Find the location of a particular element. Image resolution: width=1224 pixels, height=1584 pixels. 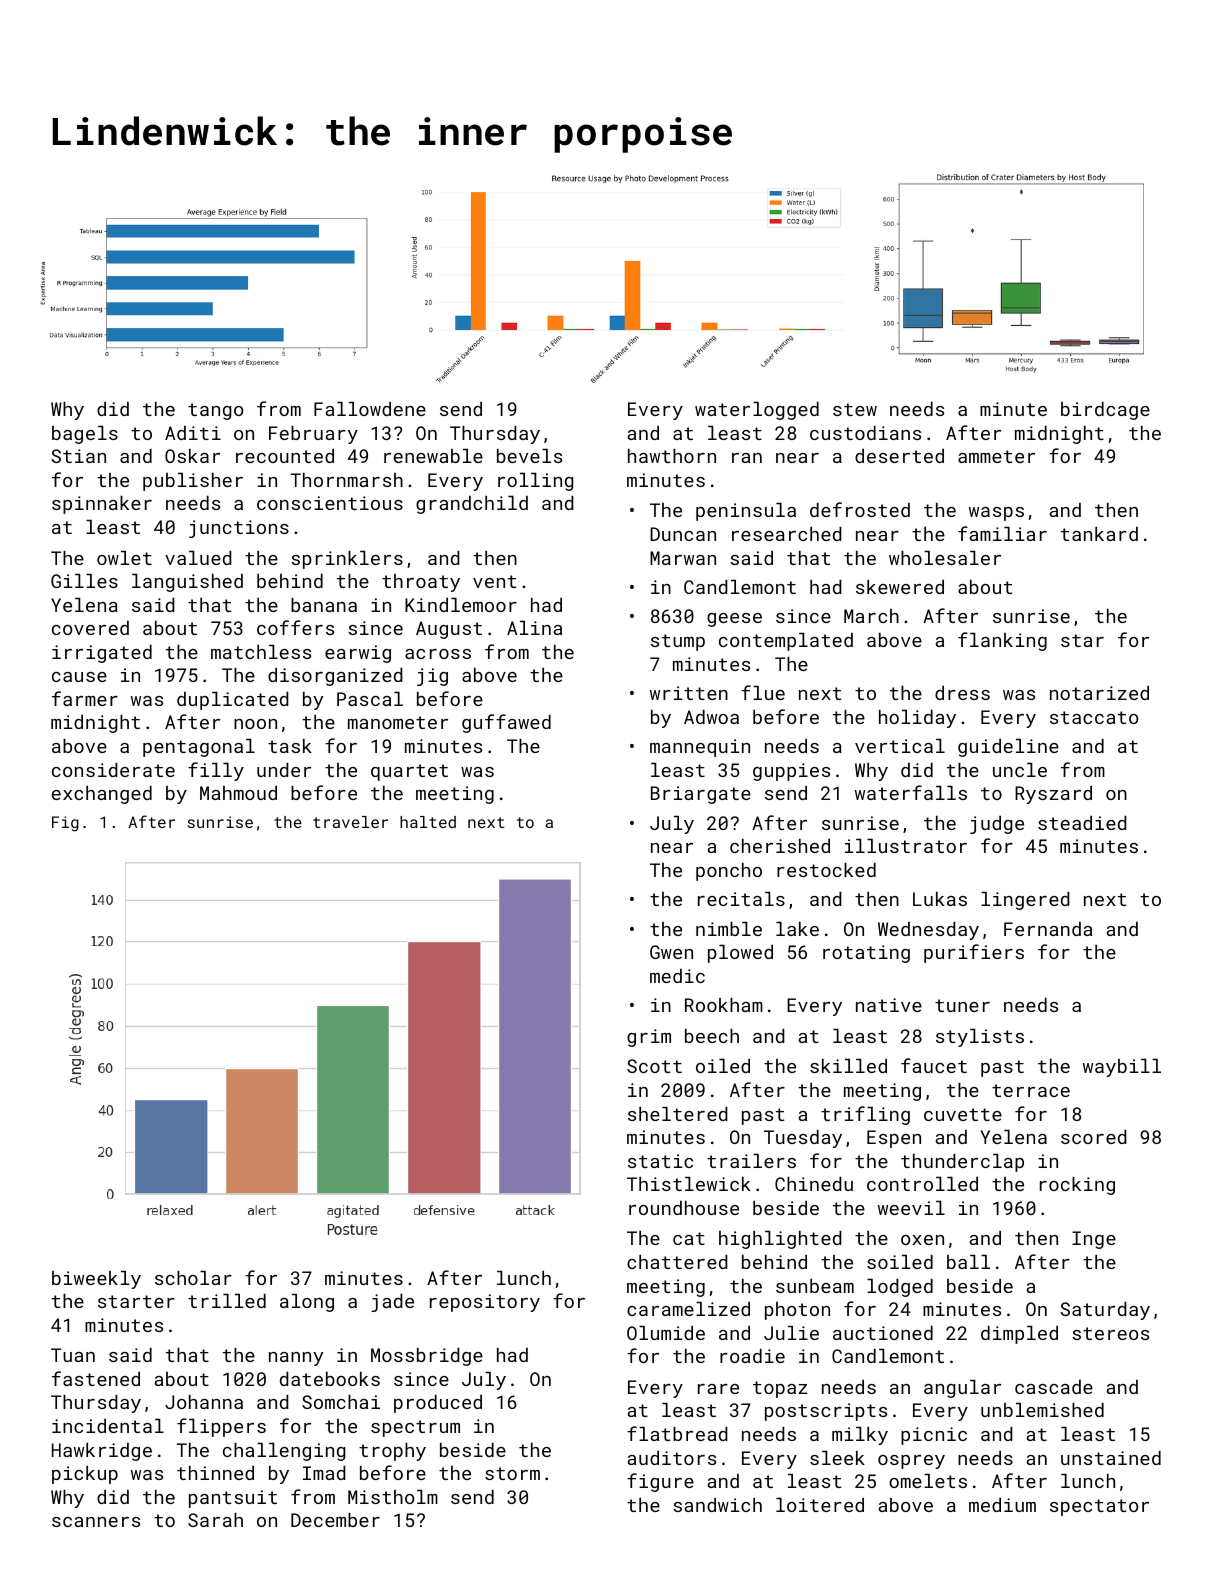

roadie is located at coordinates (752, 1356).
